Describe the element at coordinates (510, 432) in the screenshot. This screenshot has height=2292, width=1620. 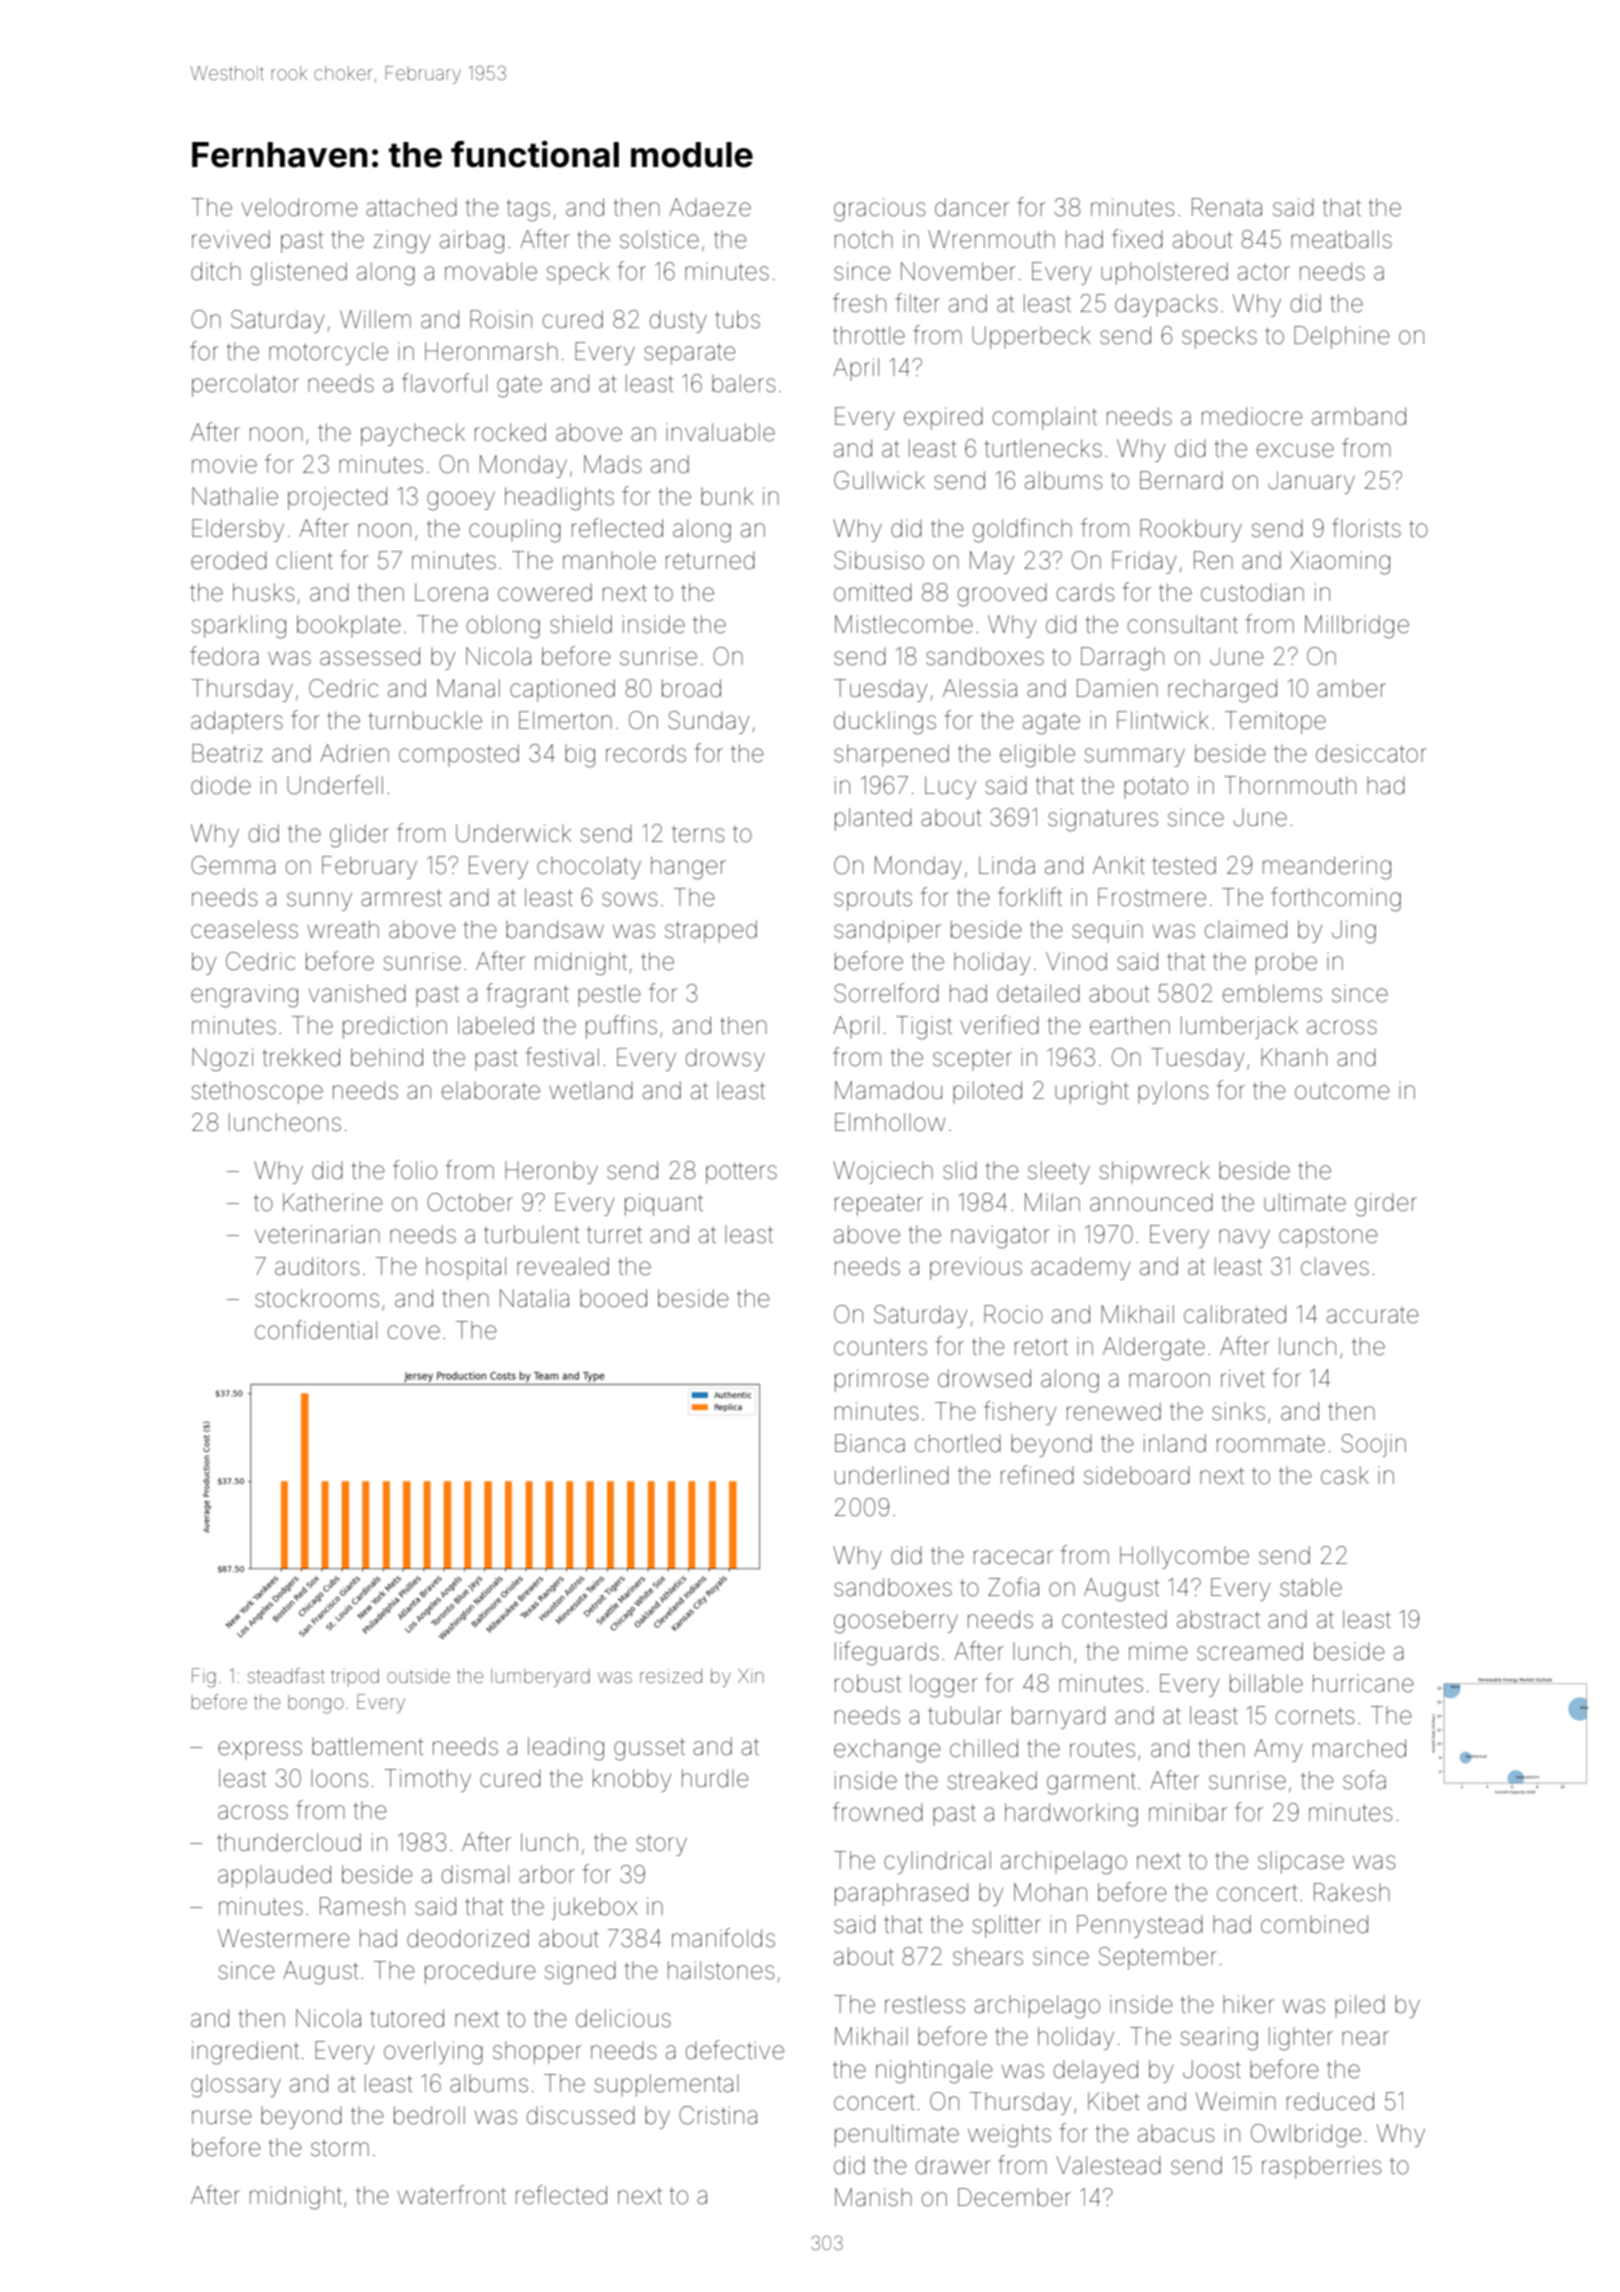
I see `rocked` at that location.
